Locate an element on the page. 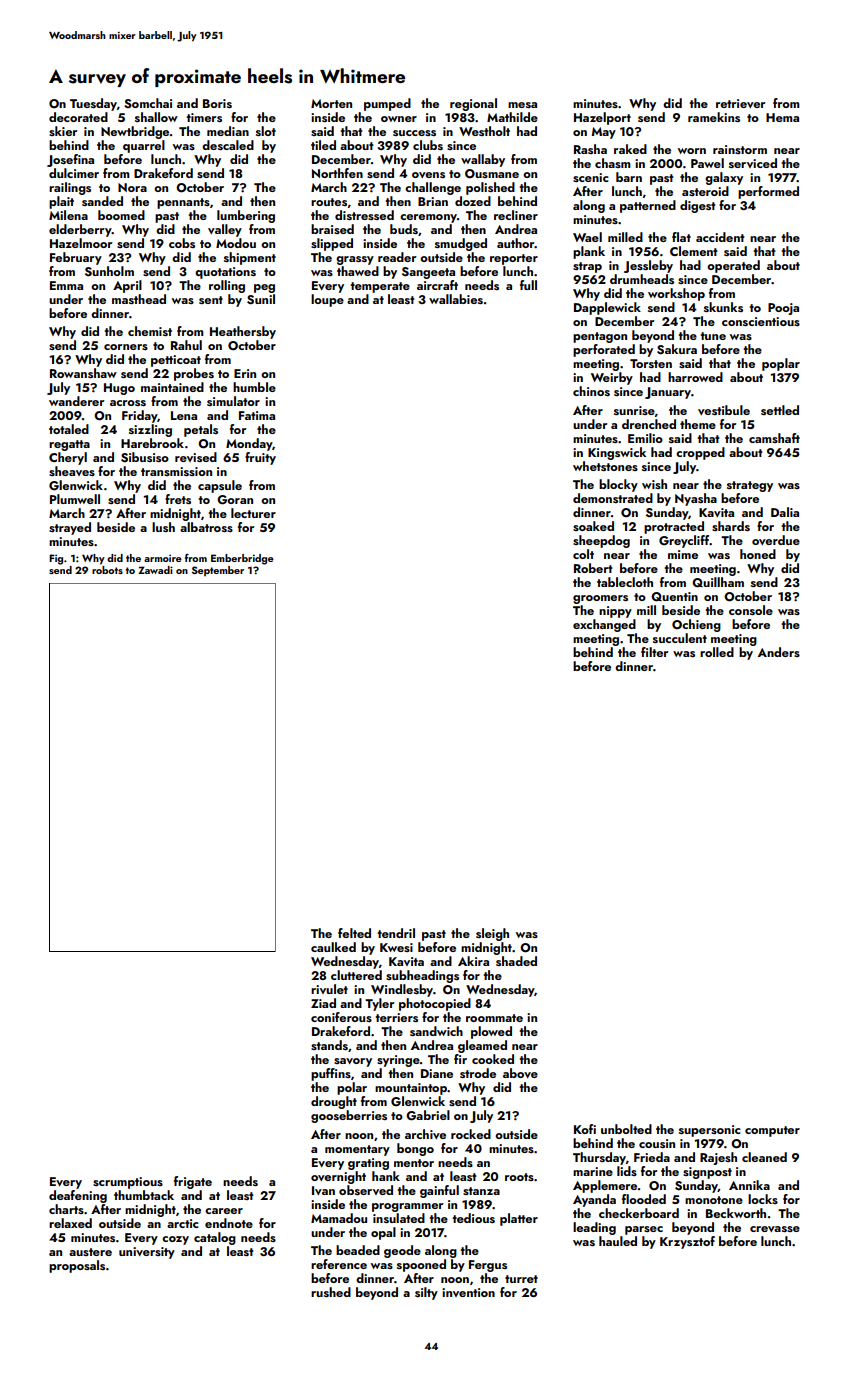 Image resolution: width=849 pixels, height=1400 pixels. regional is located at coordinates (473, 104).
